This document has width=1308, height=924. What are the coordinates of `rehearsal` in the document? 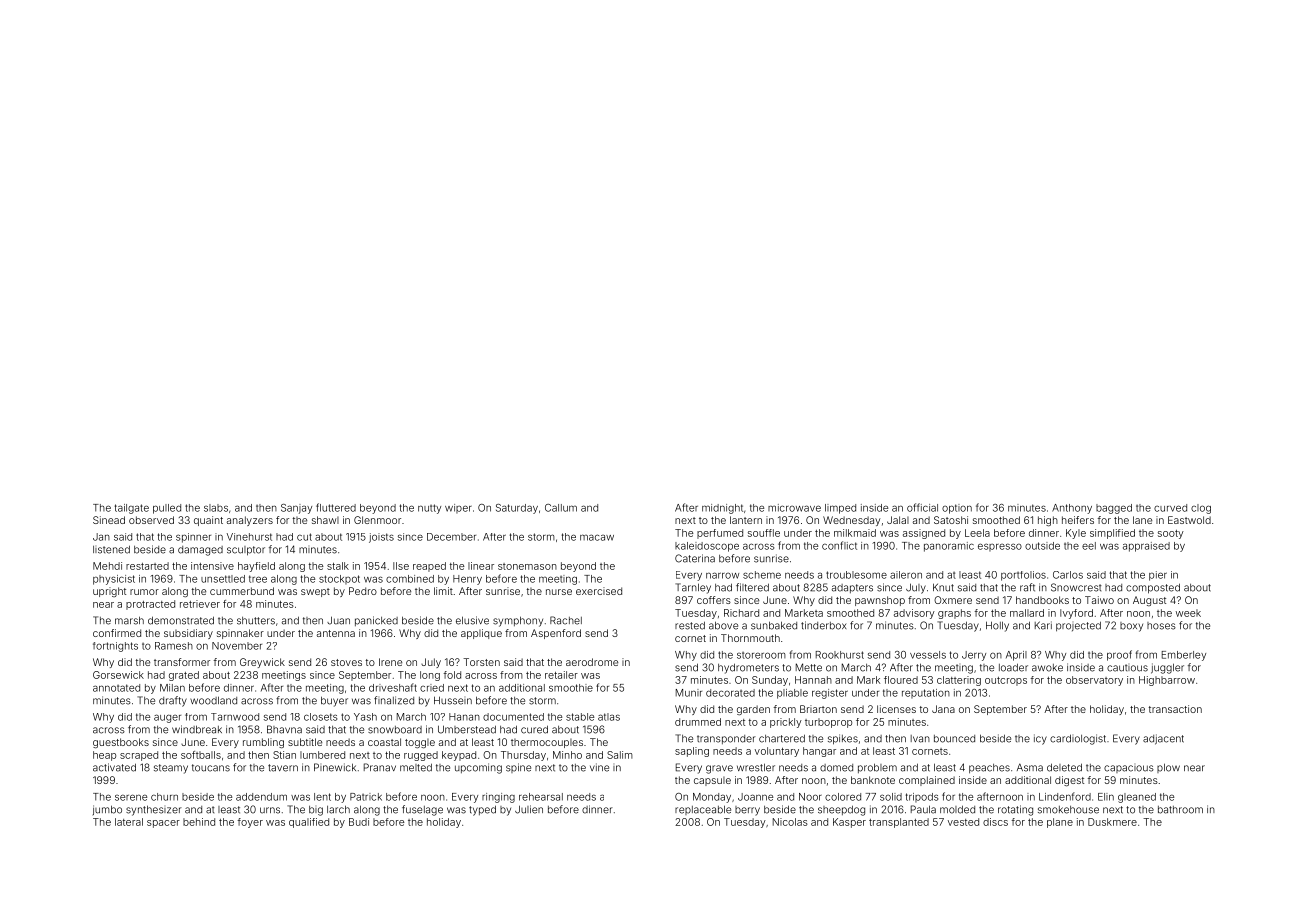 It's located at (541, 797).
